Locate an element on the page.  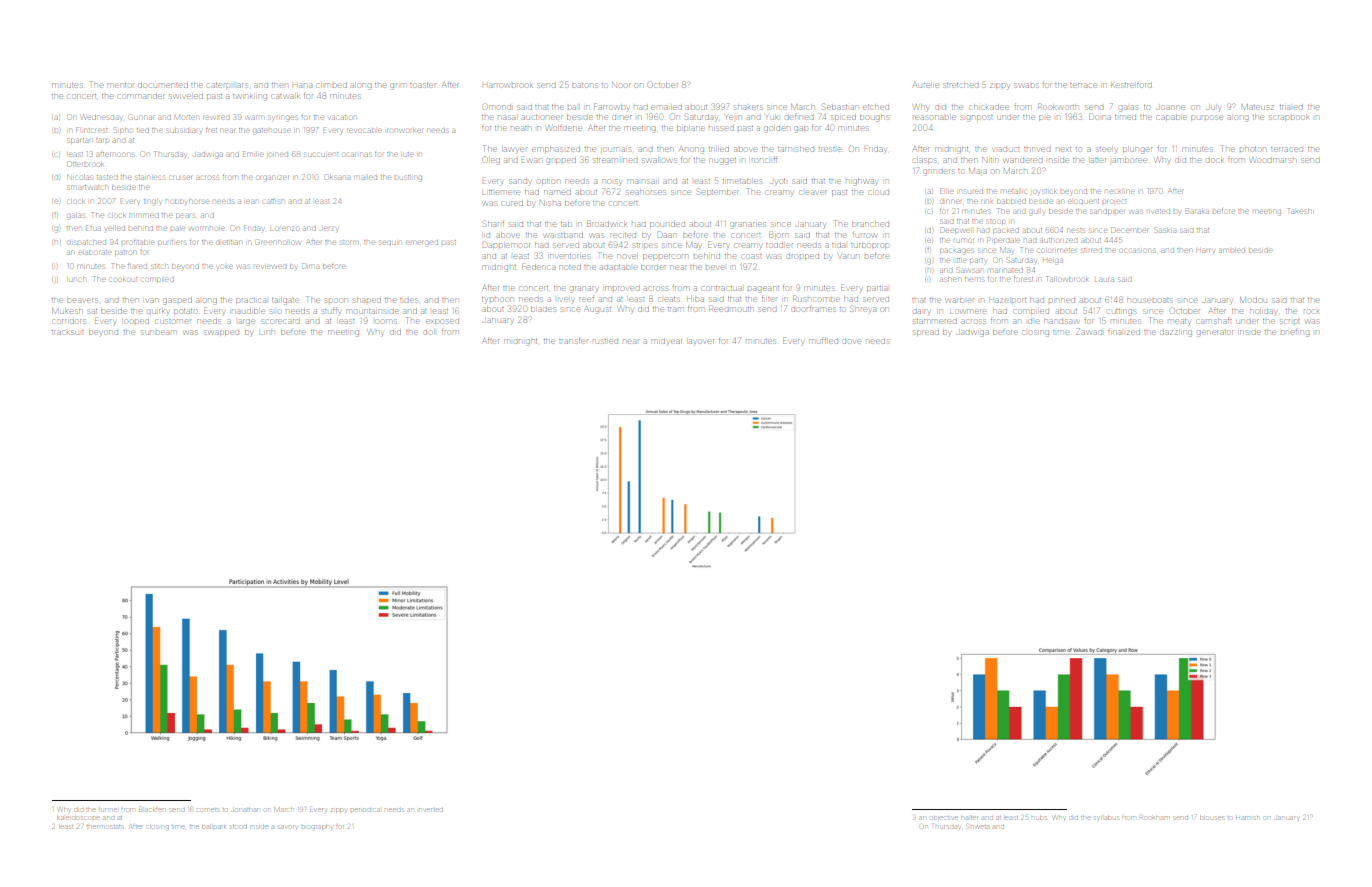
tracksuit is located at coordinates (68, 332).
